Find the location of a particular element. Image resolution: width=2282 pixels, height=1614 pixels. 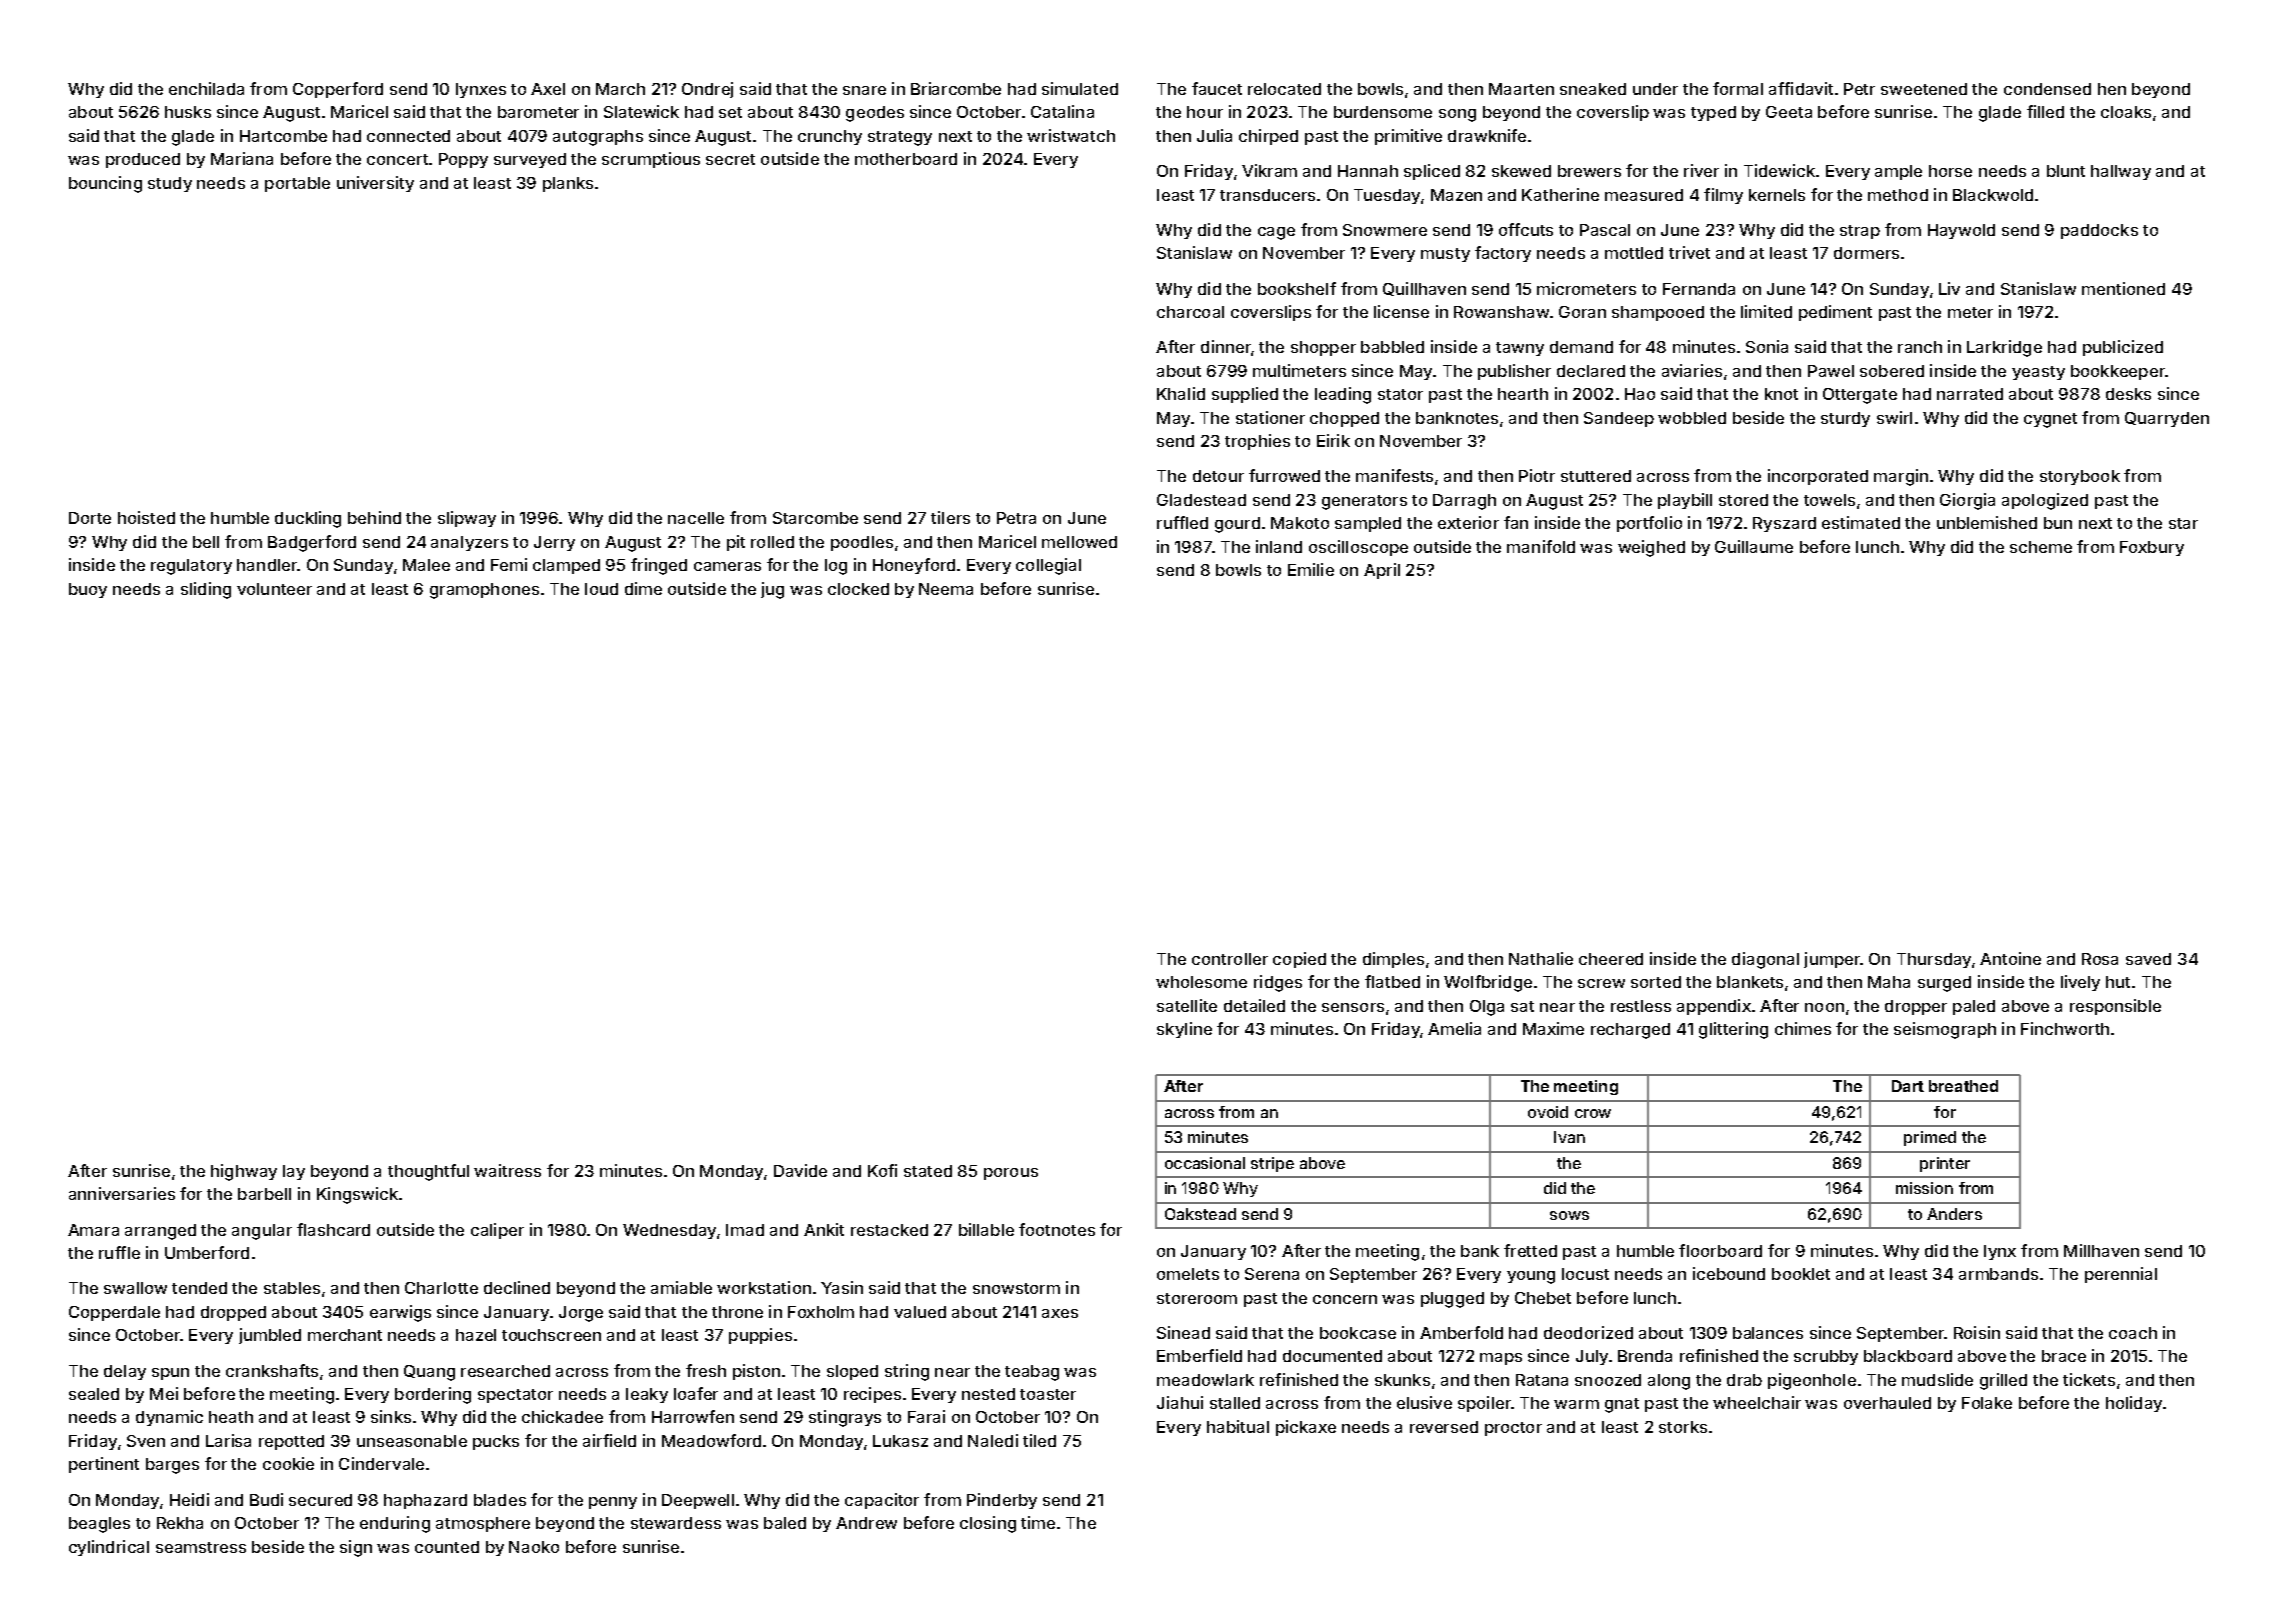

secured is located at coordinates (320, 1500).
